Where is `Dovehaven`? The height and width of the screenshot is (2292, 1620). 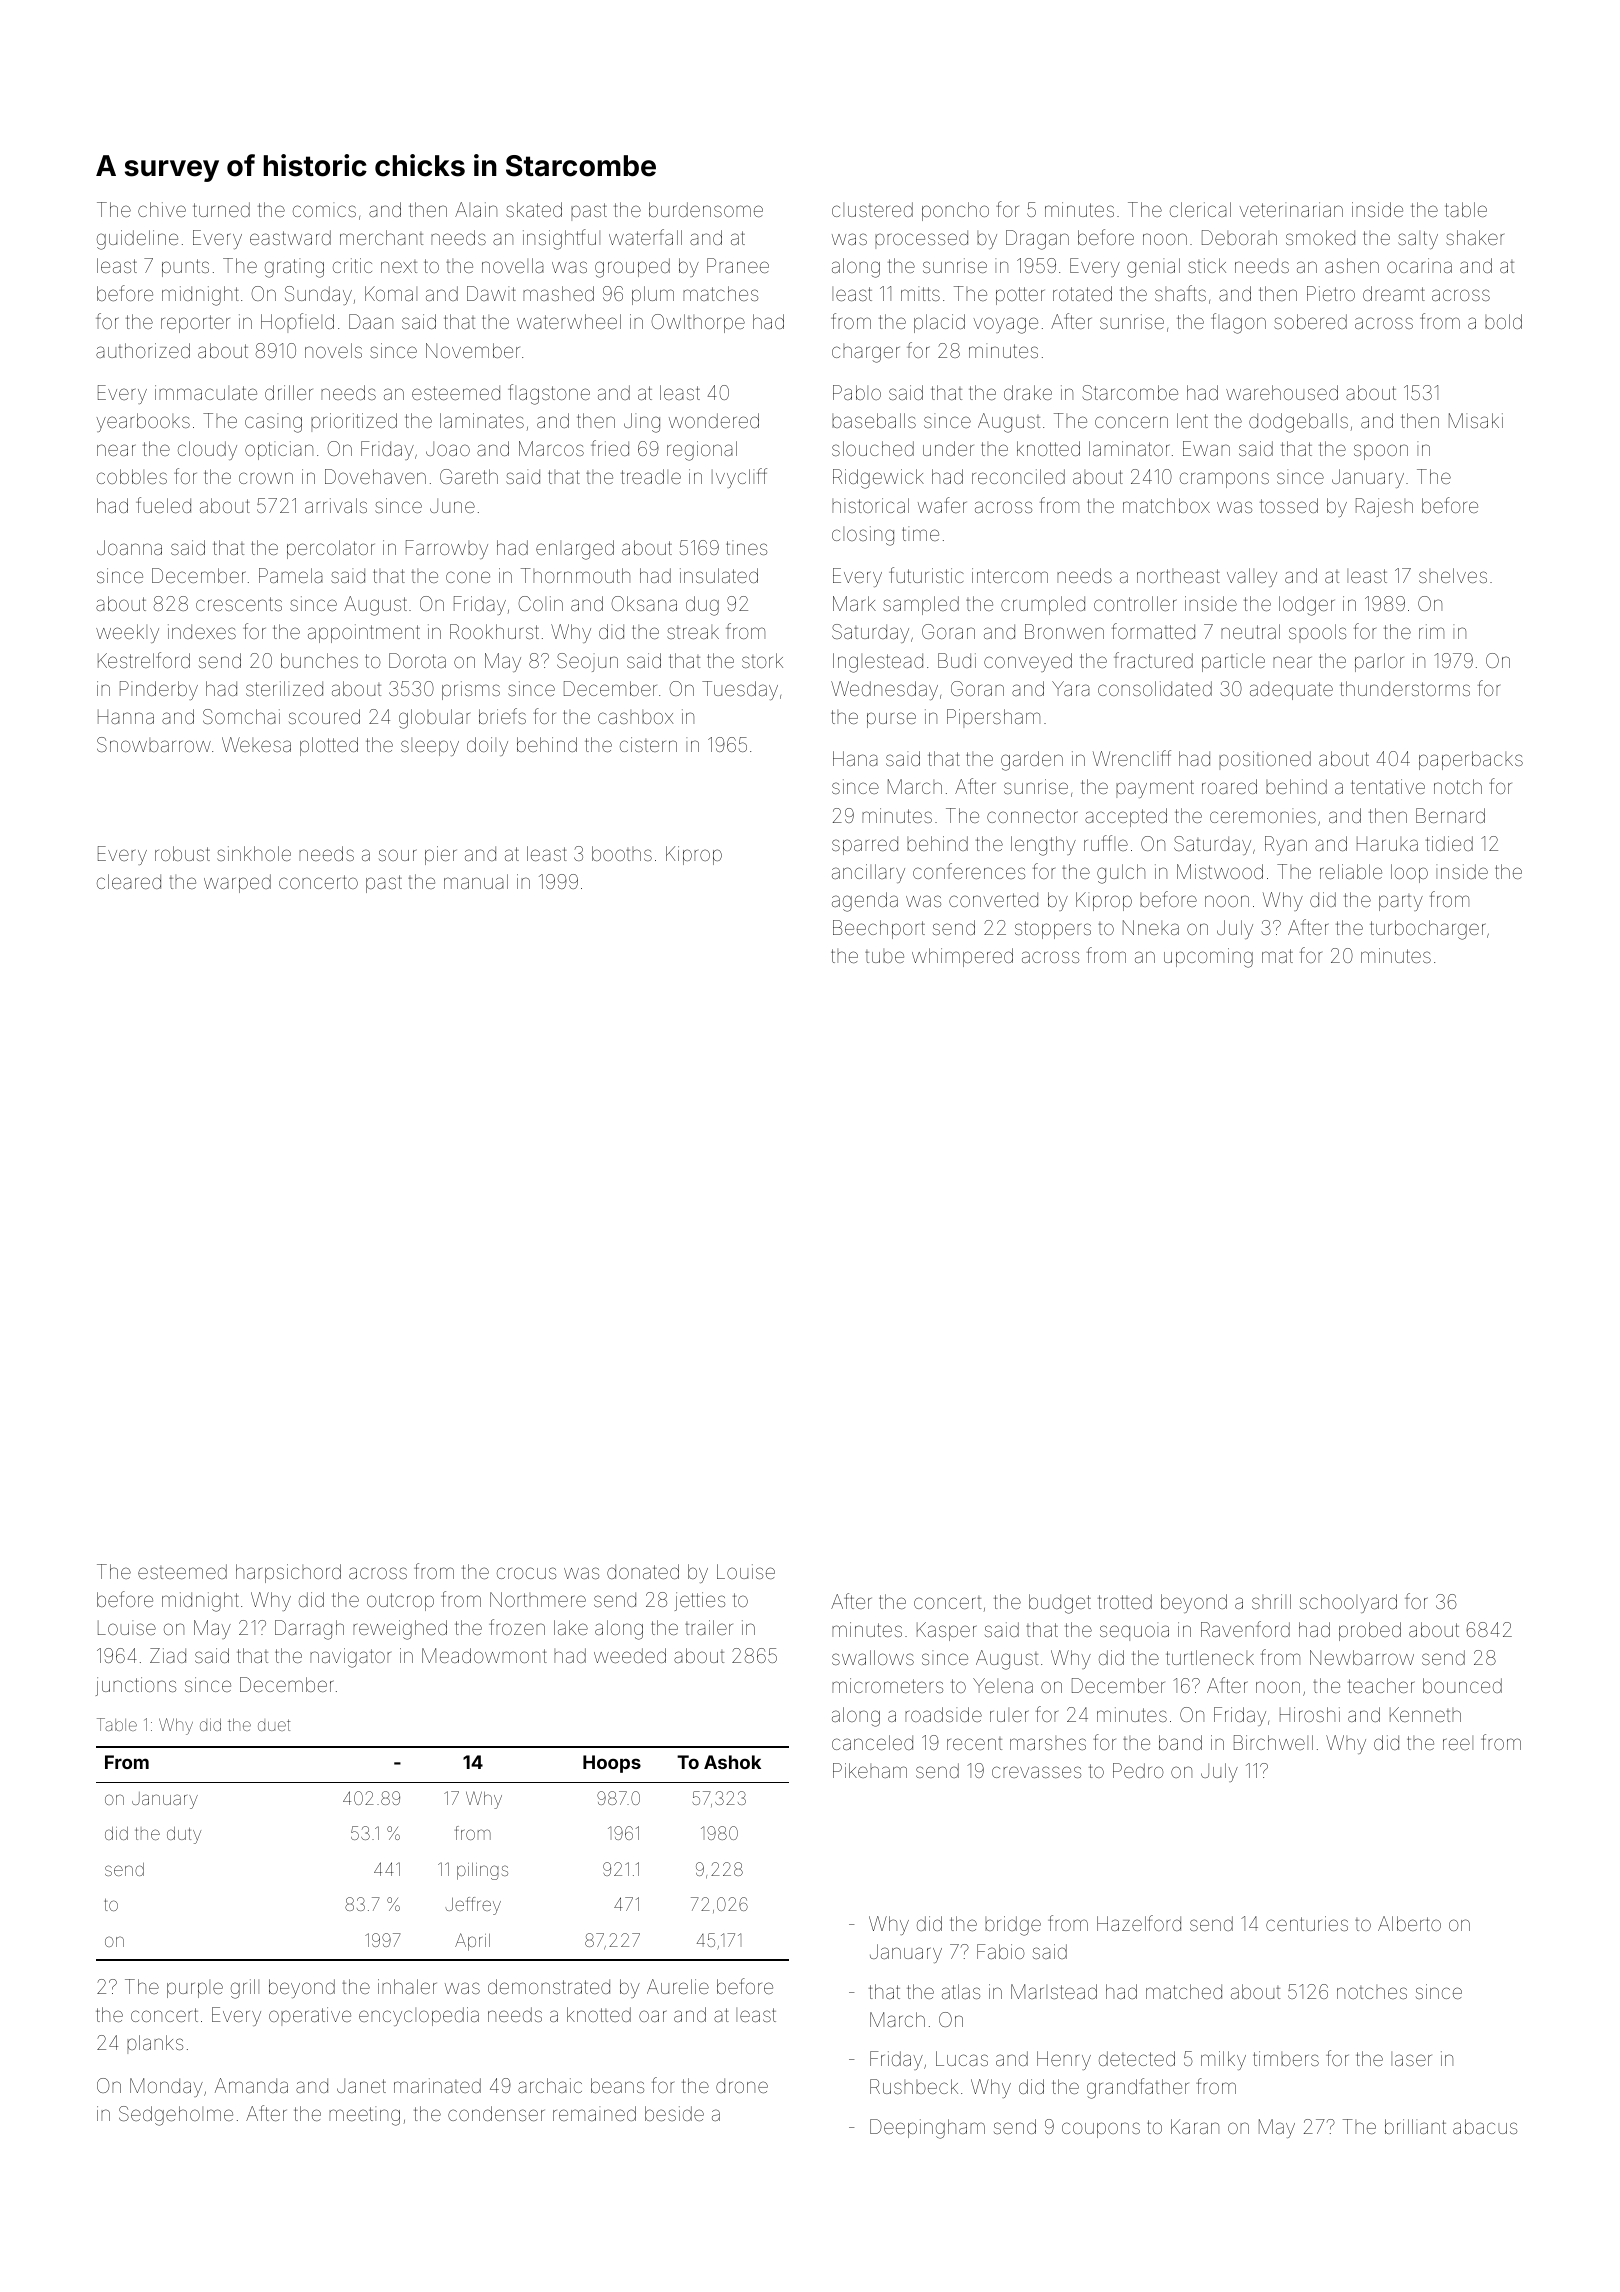
Dovehaven is located at coordinates (375, 476).
